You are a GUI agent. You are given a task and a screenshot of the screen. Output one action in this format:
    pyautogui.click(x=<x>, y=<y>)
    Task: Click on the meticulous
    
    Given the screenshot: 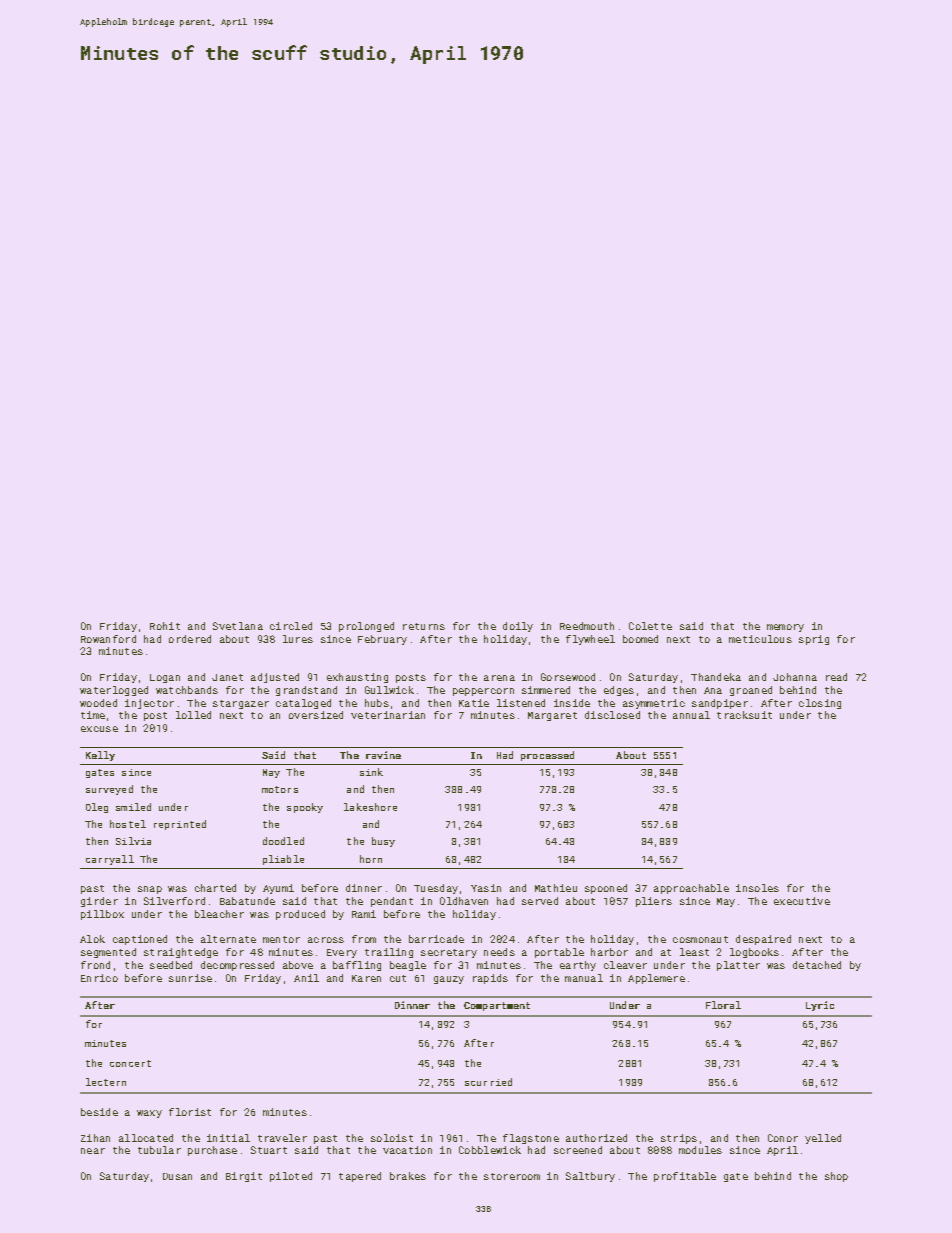 What is the action you would take?
    pyautogui.click(x=760, y=639)
